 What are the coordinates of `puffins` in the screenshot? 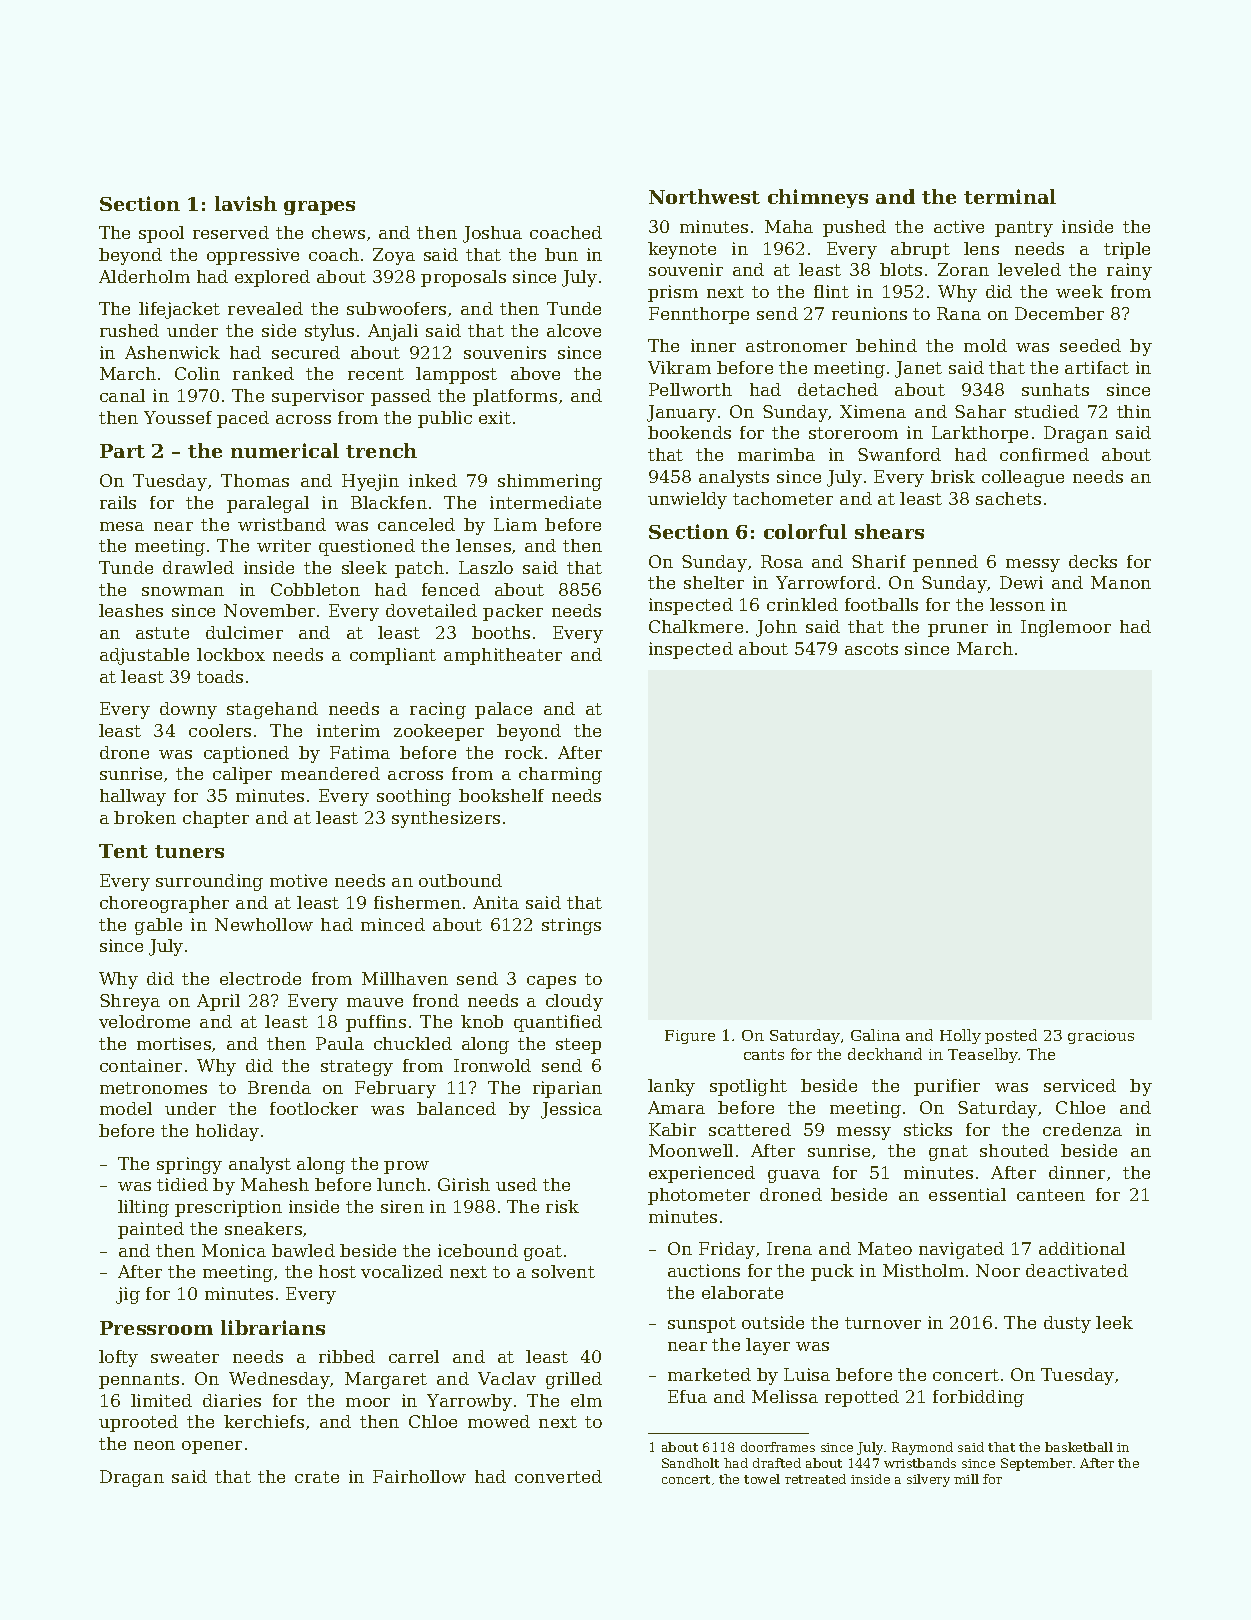 It's located at (376, 1023).
